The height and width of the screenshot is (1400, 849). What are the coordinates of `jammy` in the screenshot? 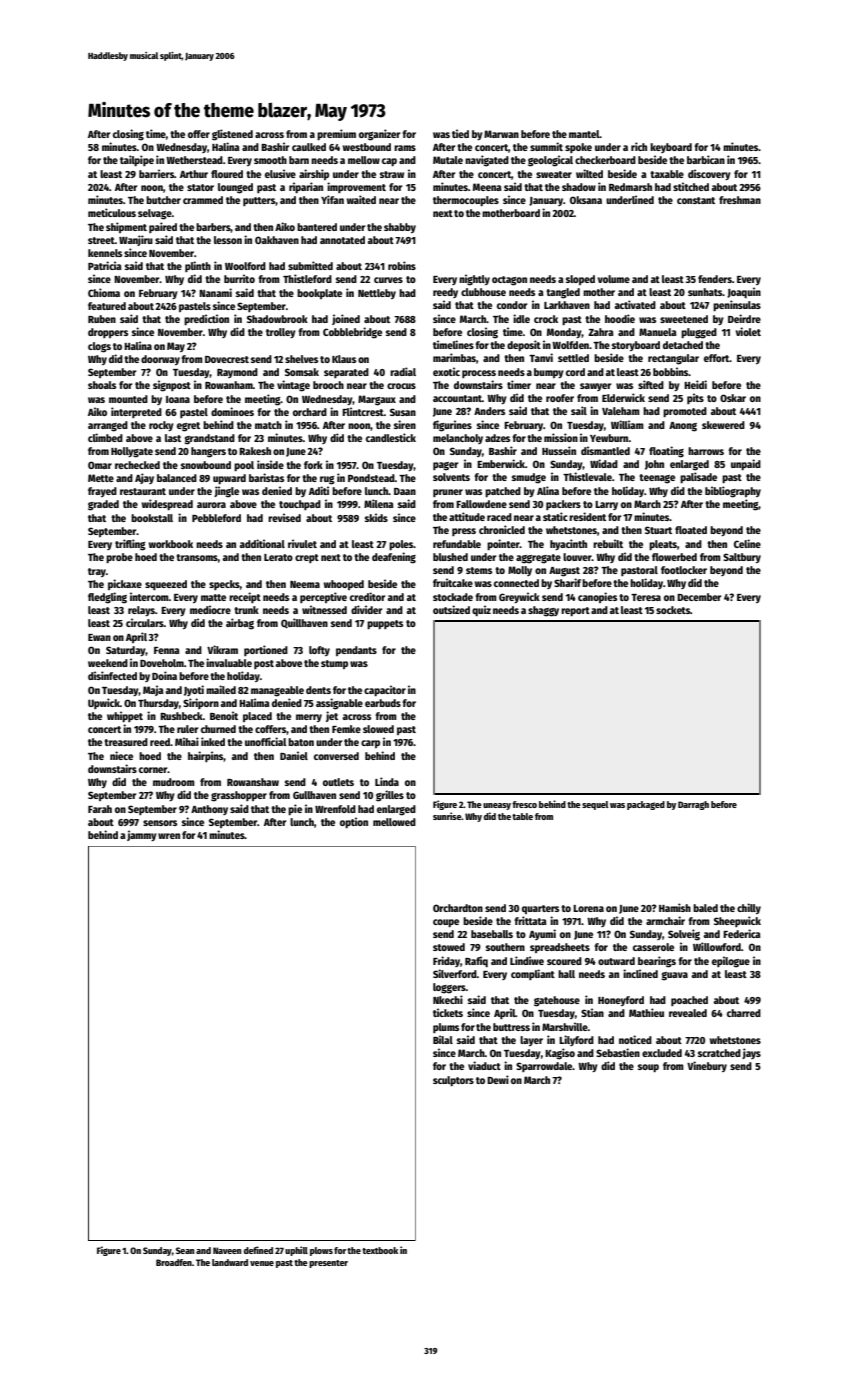 It's located at (142, 835).
